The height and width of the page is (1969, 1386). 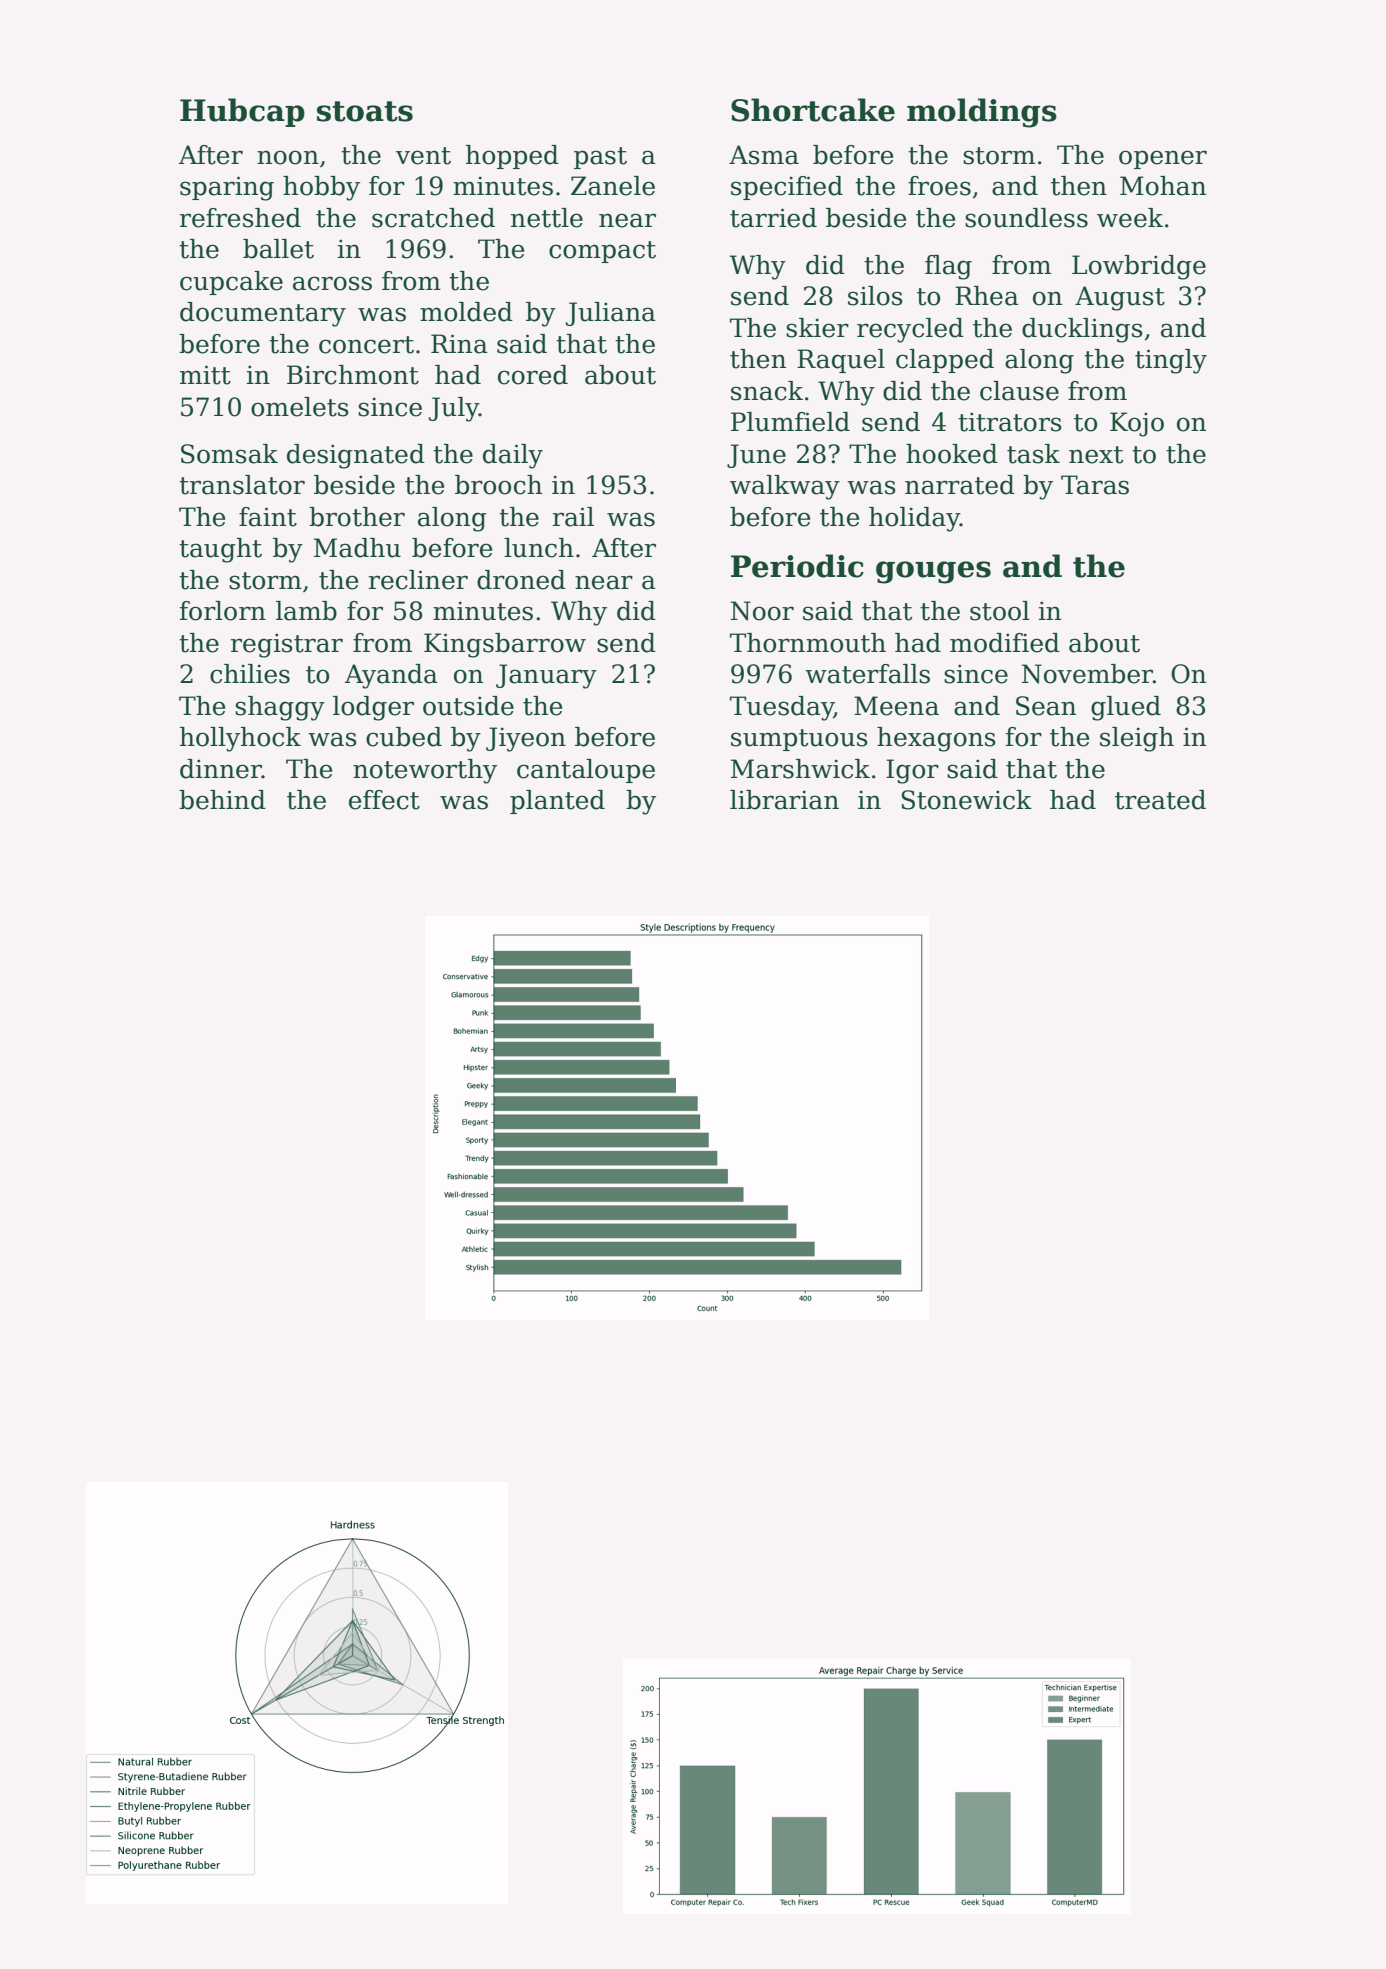 What do you see at coordinates (982, 113) in the page?
I see `moldings` at bounding box center [982, 113].
